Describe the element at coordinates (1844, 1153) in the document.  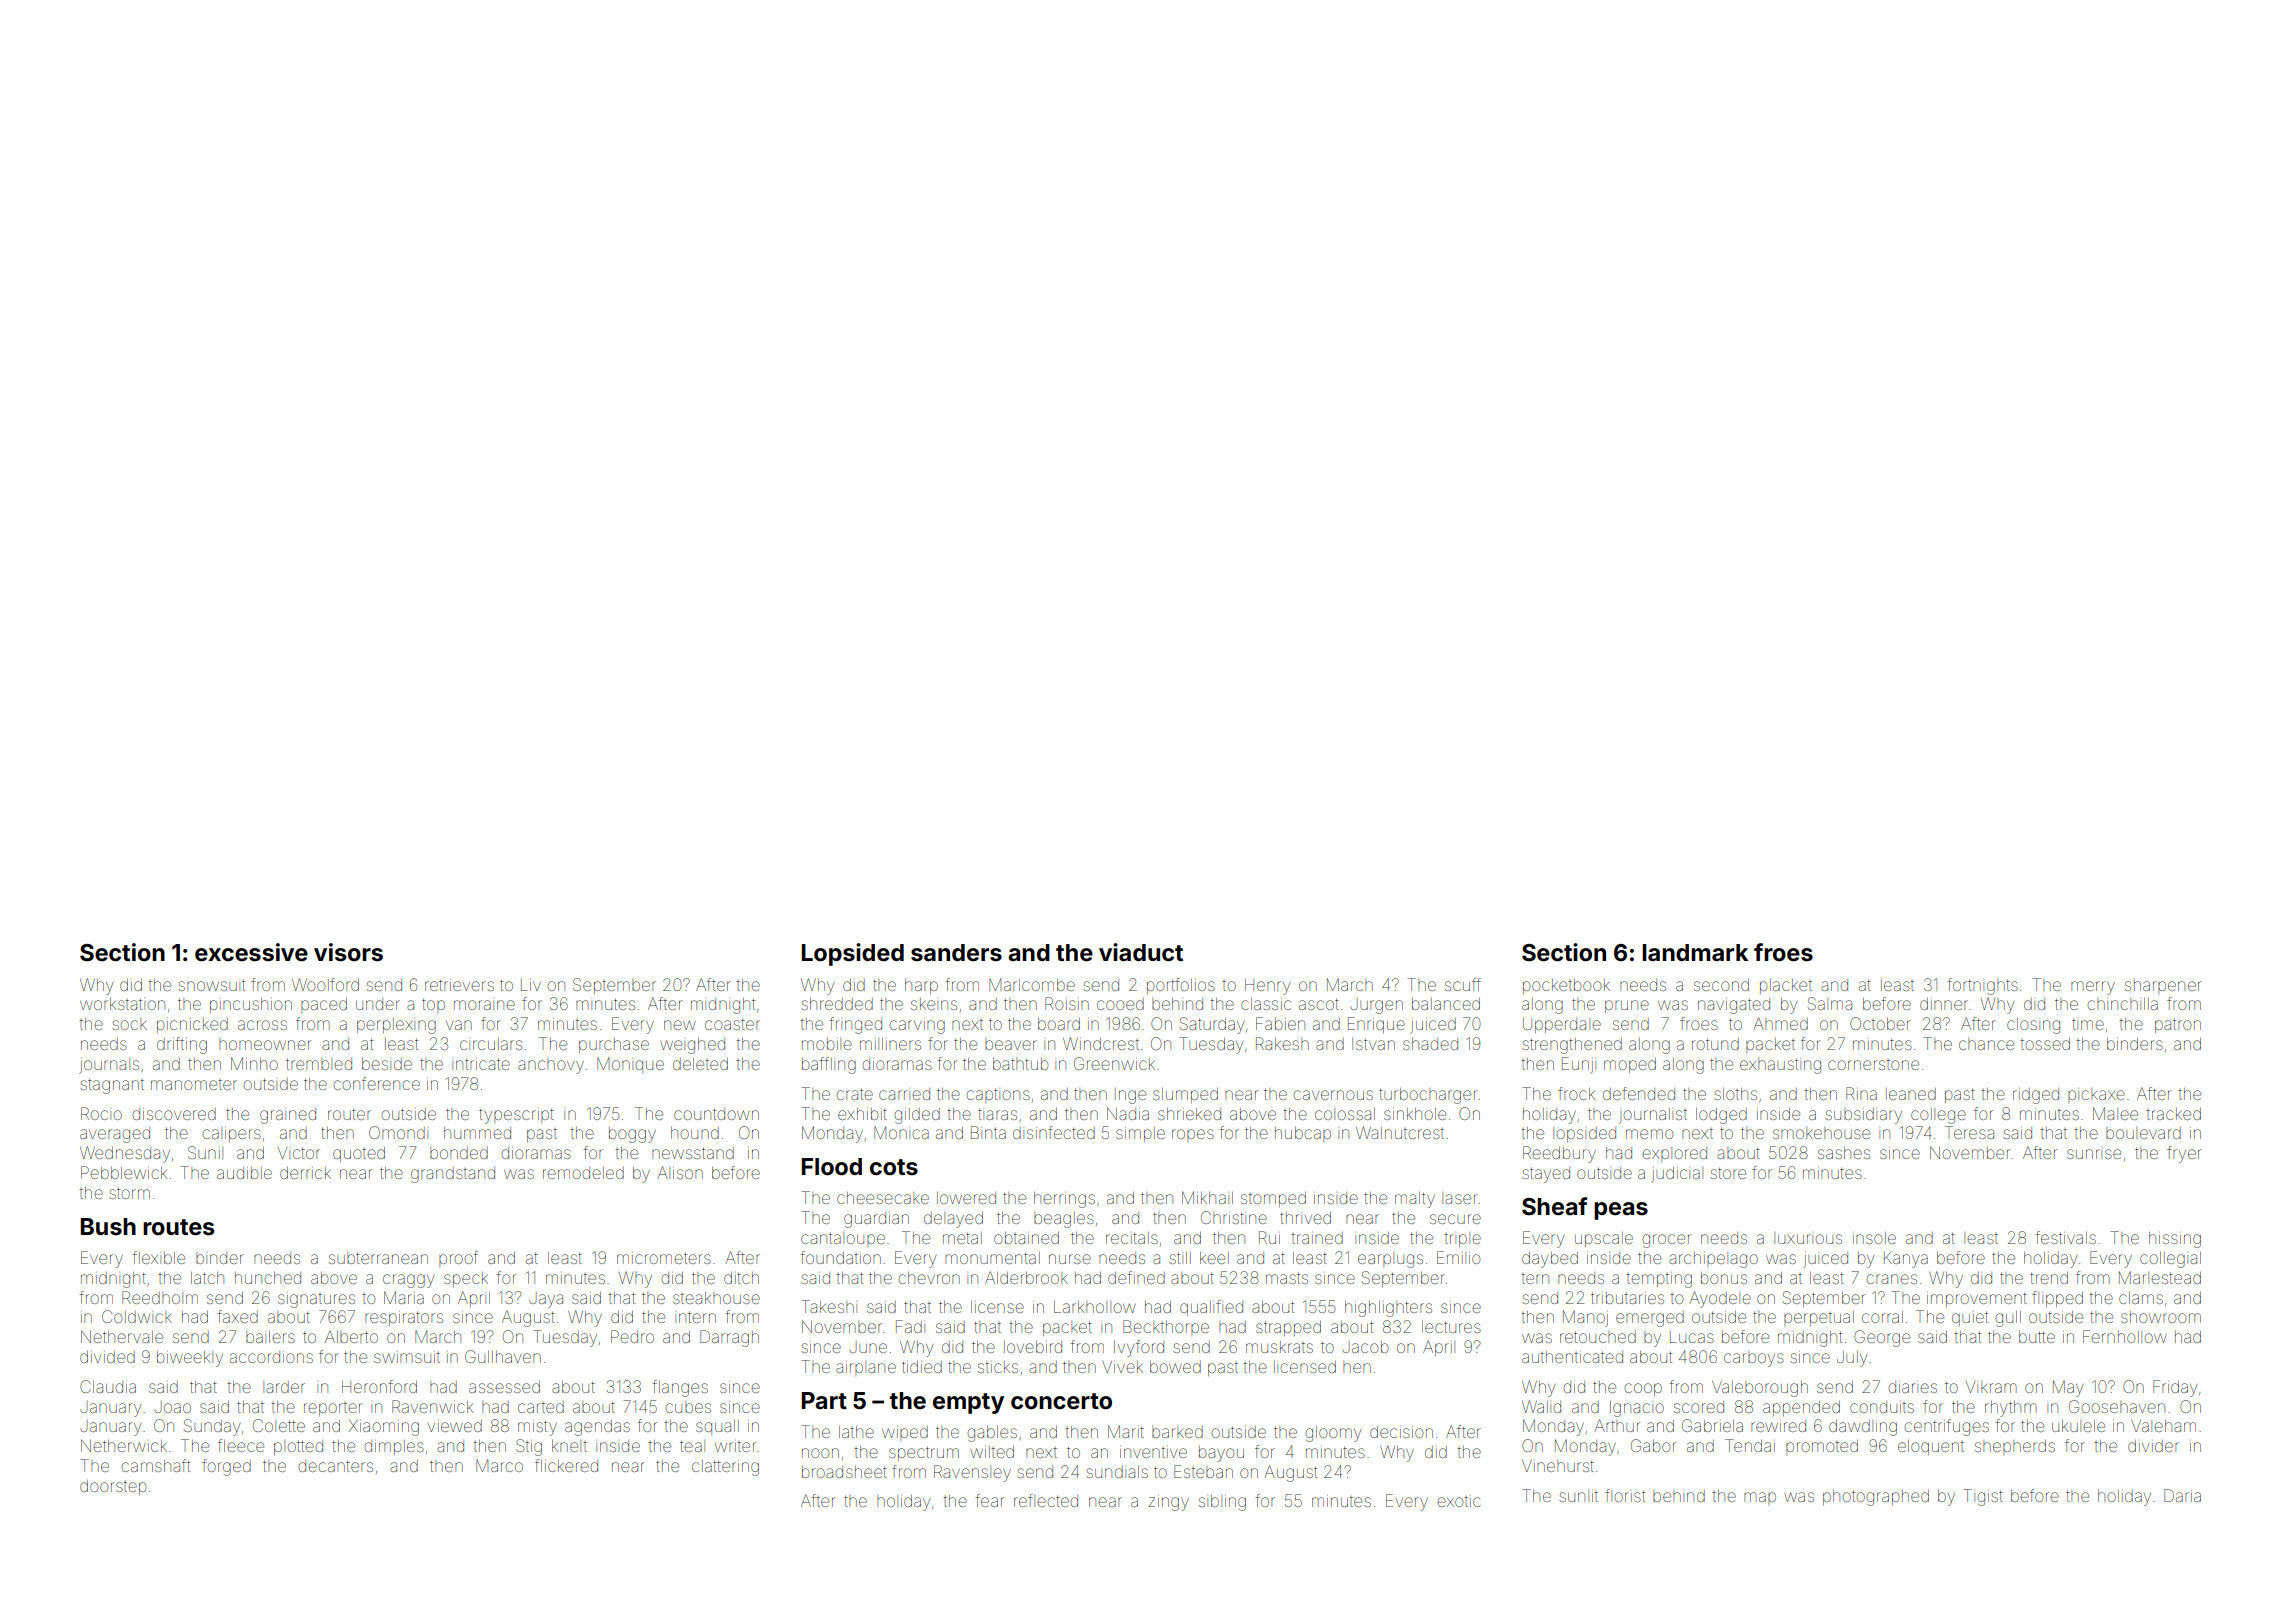
I see `sashes` at that location.
